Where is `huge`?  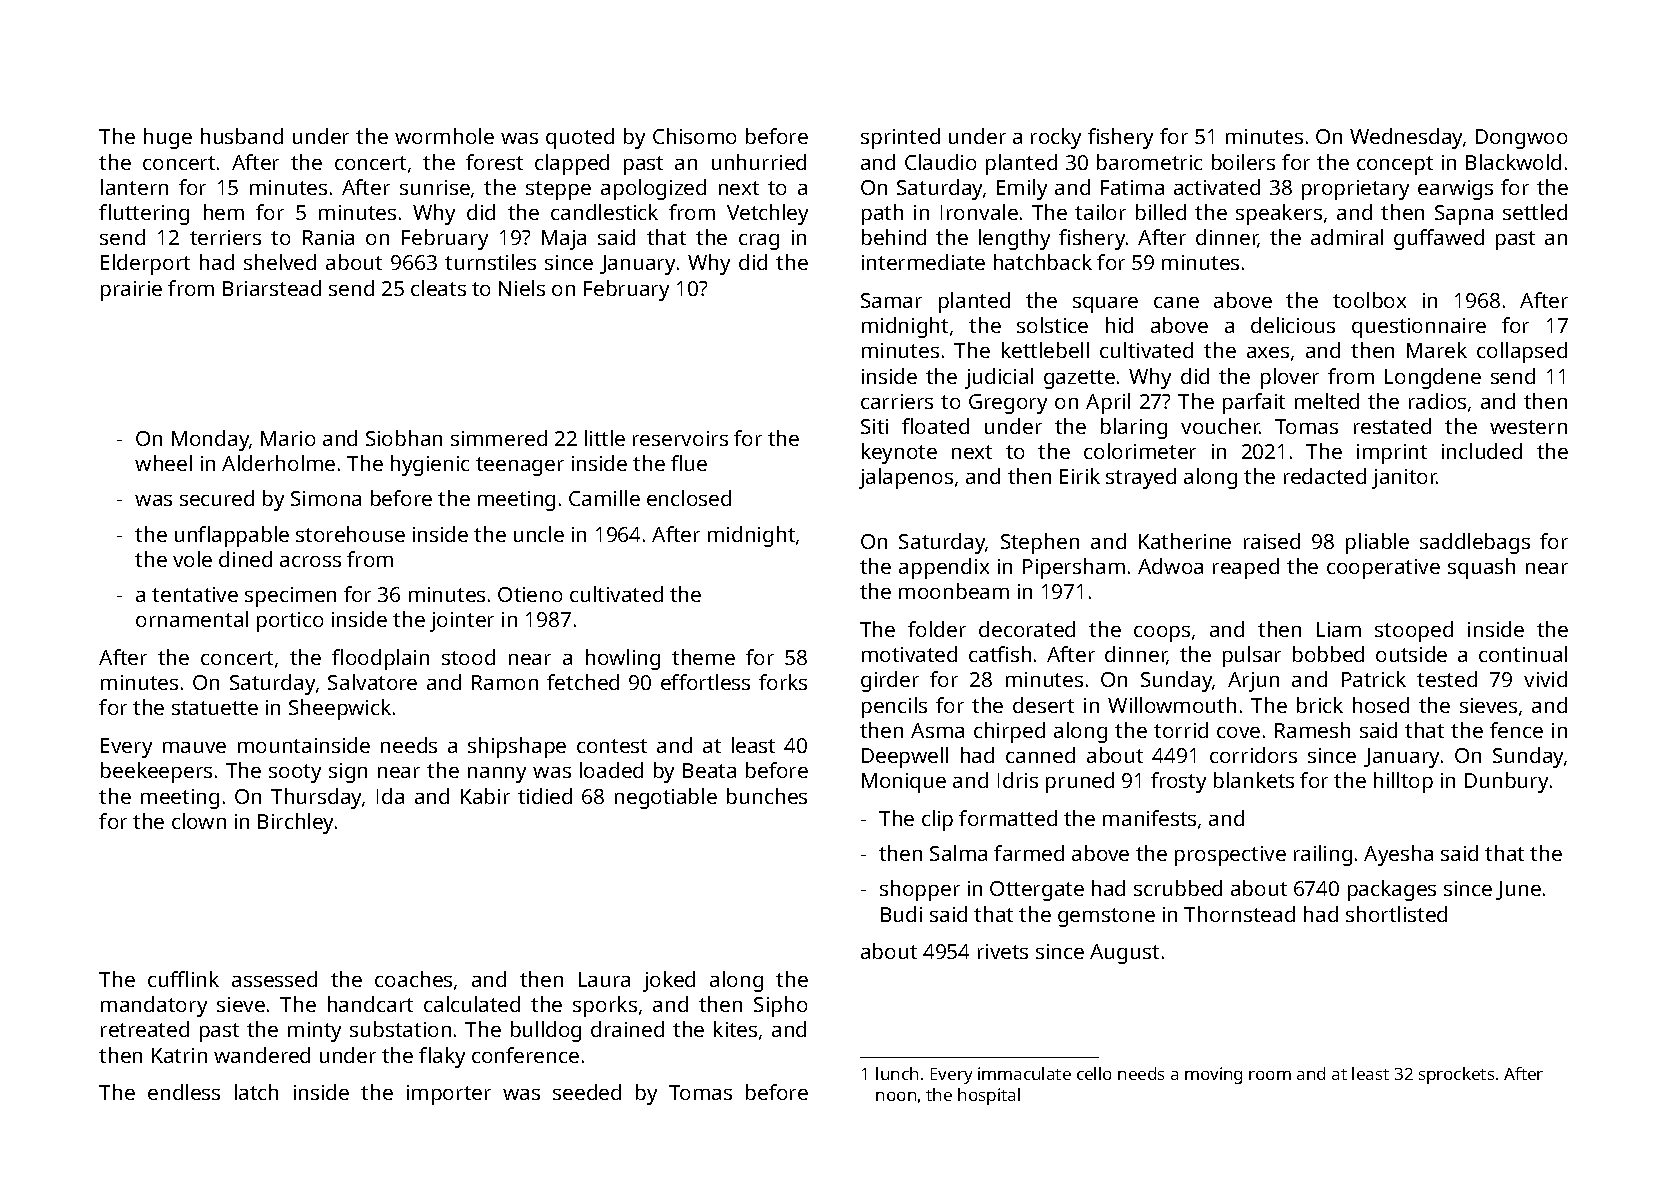 huge is located at coordinates (168, 138).
